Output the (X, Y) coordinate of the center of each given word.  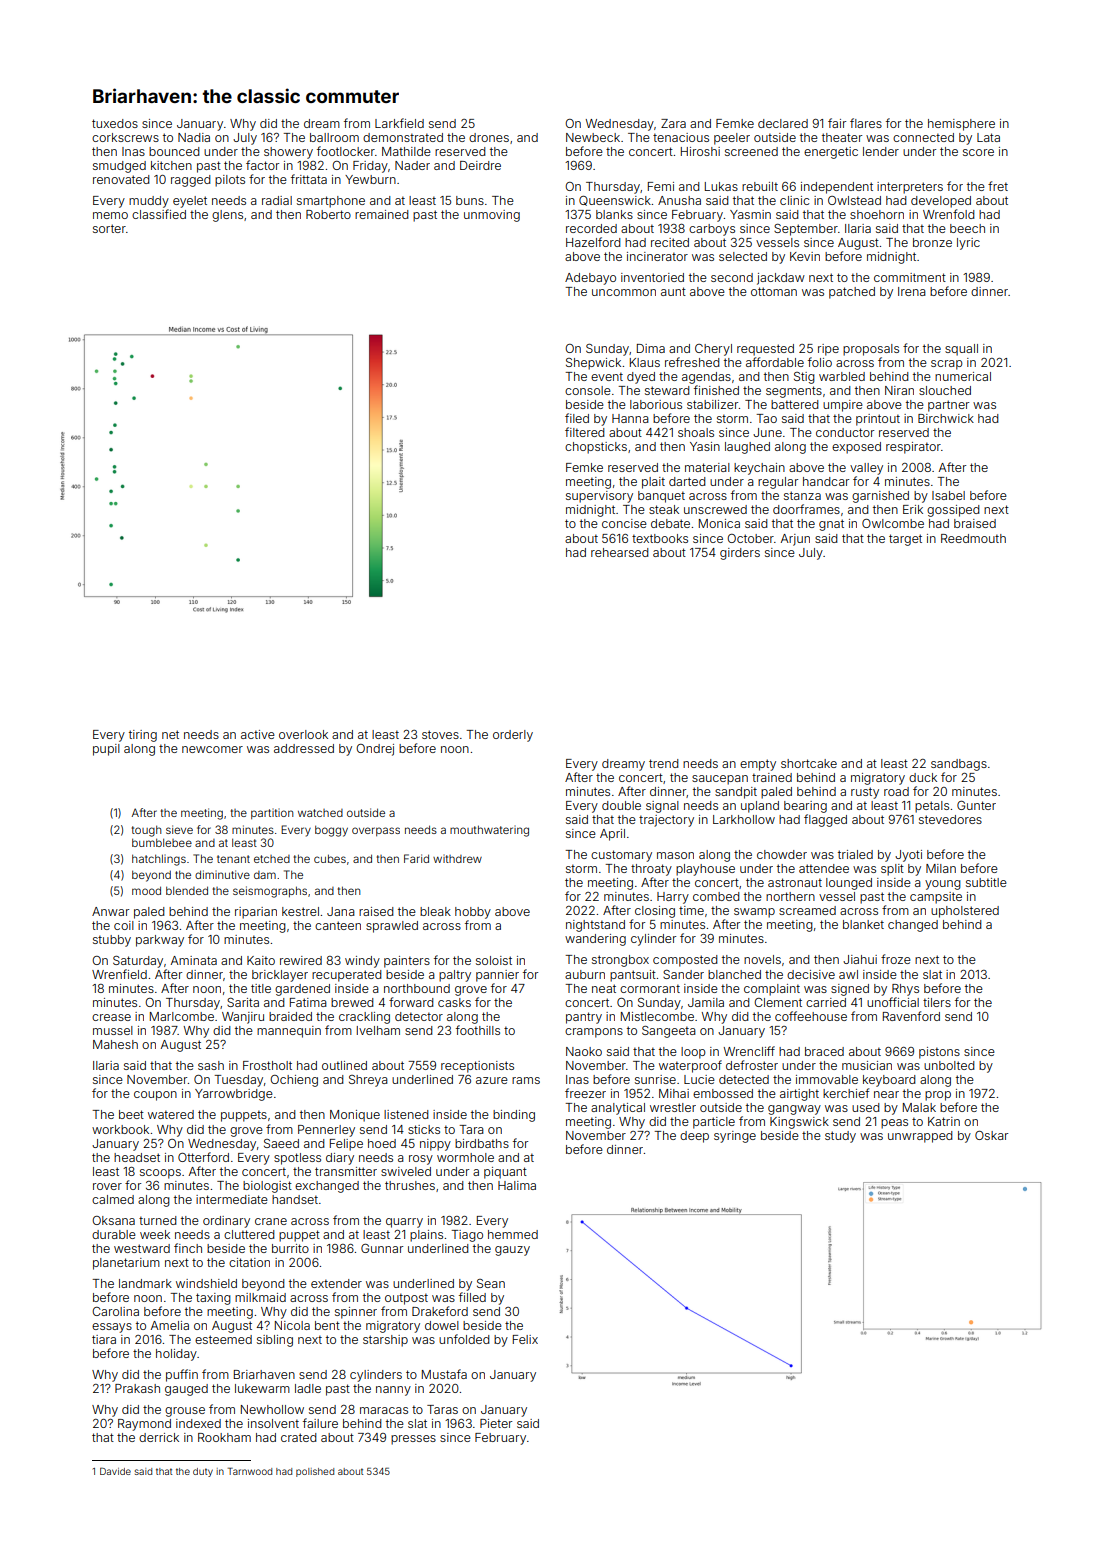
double (621, 805)
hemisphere (961, 125)
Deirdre (480, 165)
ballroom (334, 137)
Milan (941, 868)
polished (315, 1472)
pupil (106, 750)
